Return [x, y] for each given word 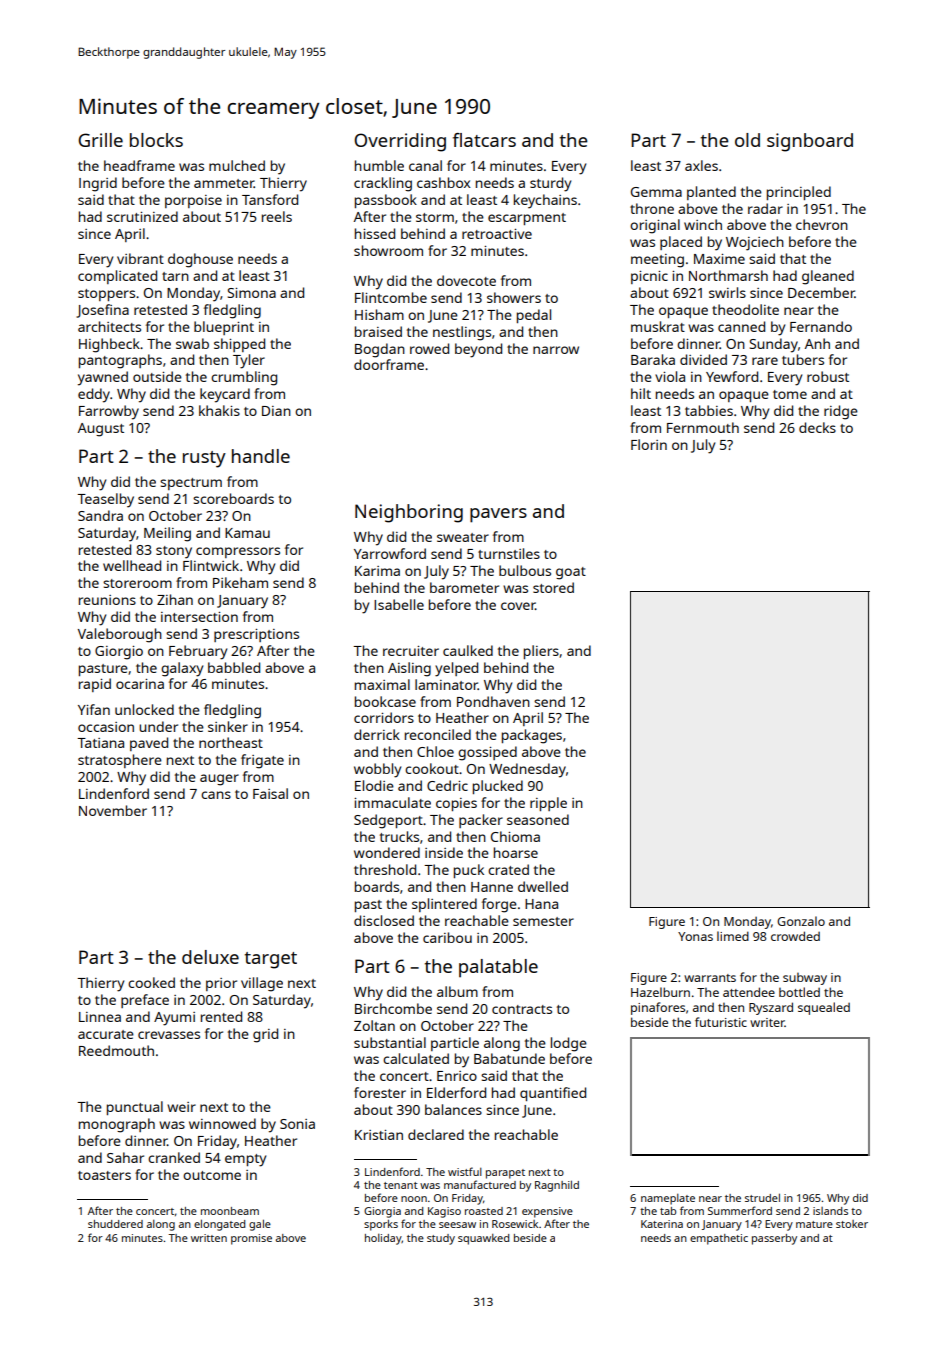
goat [571, 573]
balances [453, 1109]
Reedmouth [116, 1050]
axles [701, 165]
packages [532, 736]
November [113, 810]
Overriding [400, 142]
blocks [156, 140]
